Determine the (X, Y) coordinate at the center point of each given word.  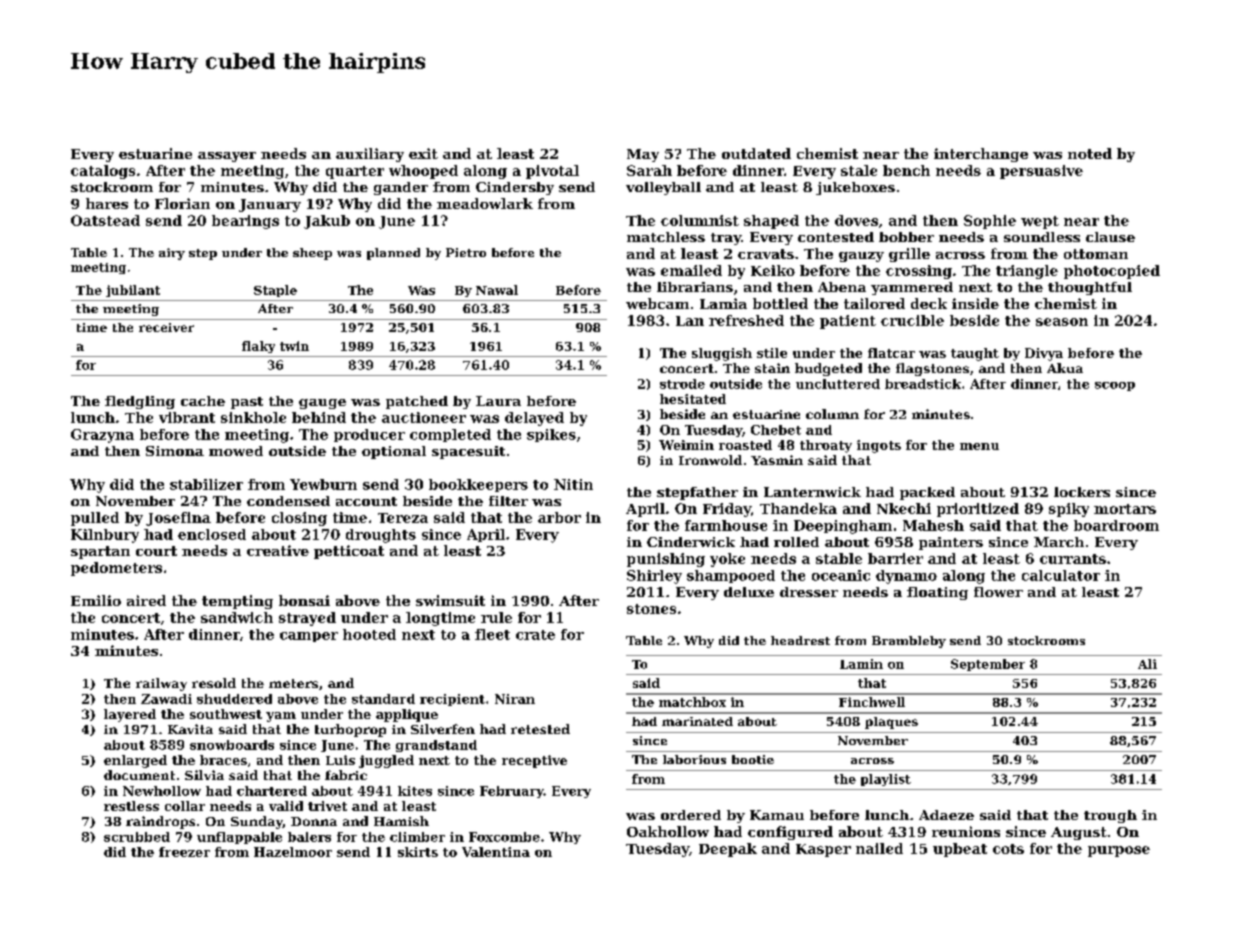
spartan (100, 552)
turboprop (350, 730)
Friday (727, 510)
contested (836, 237)
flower (998, 592)
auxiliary (370, 155)
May (643, 155)
